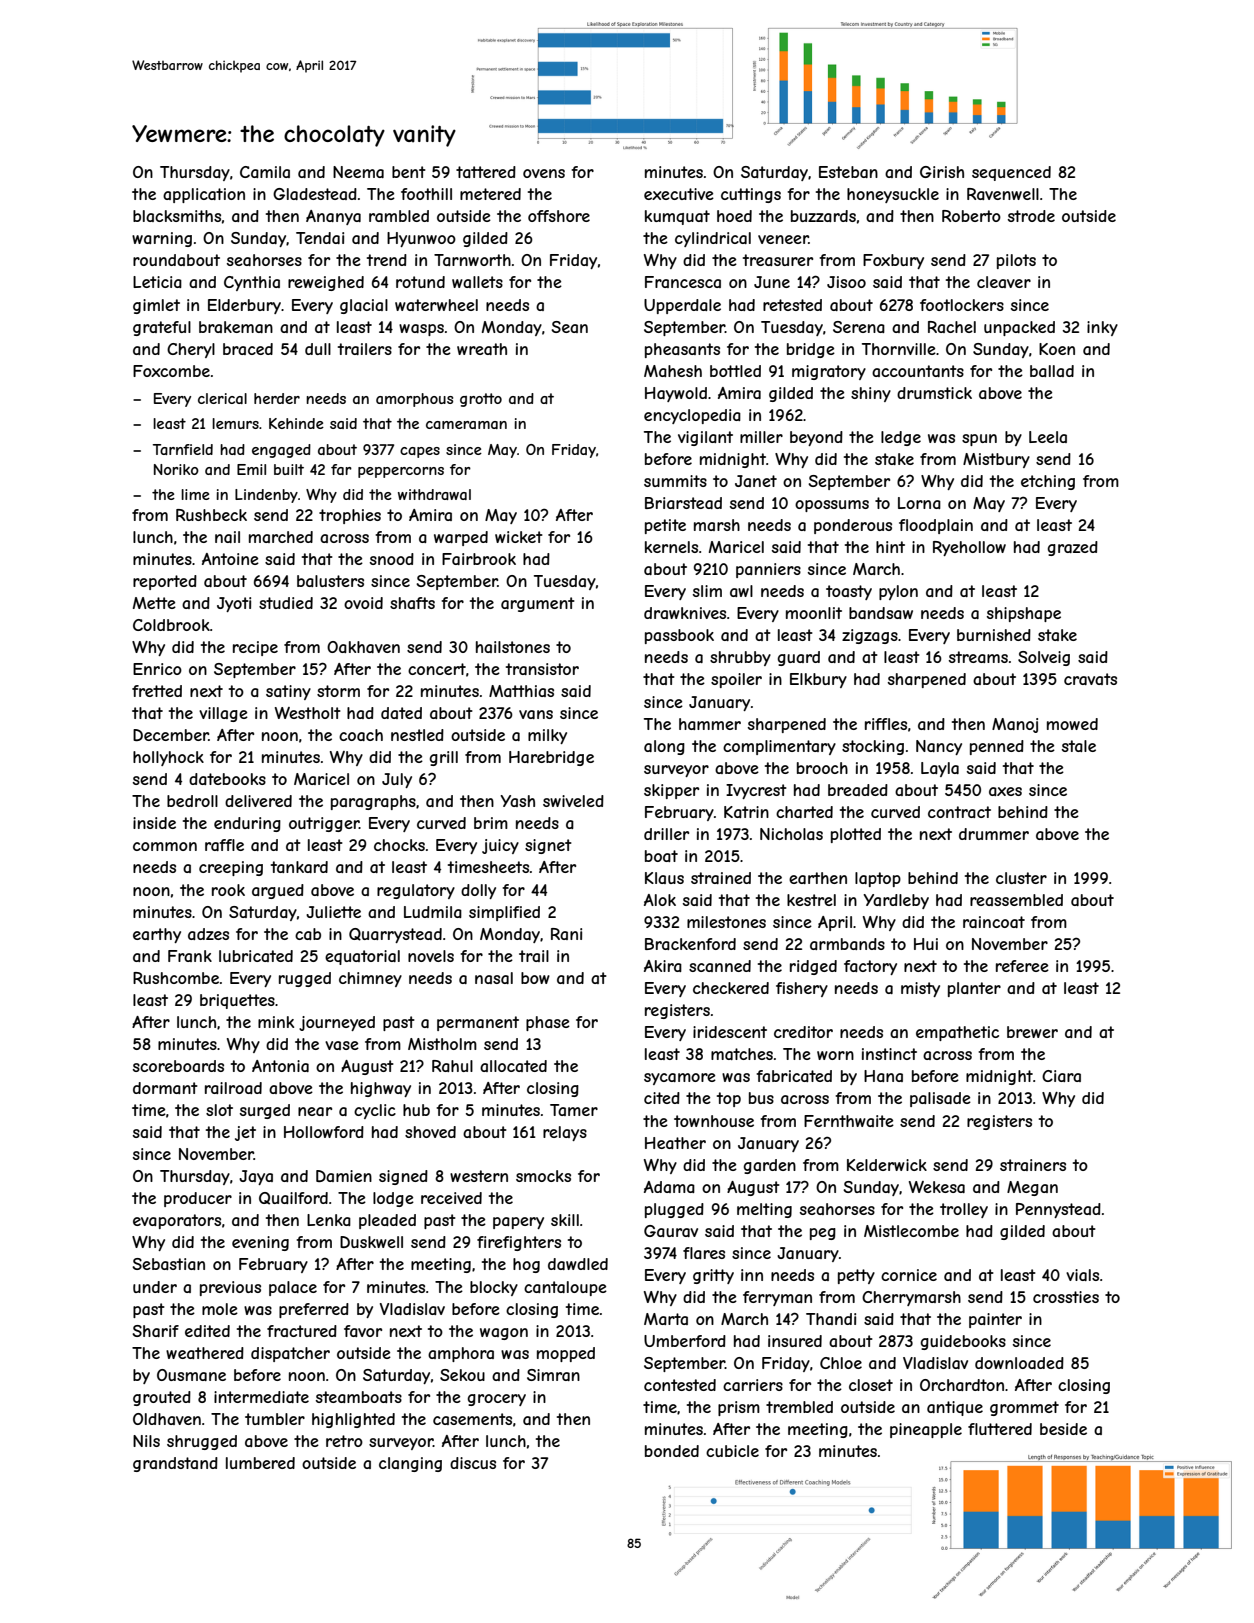  I want to click on bonded, so click(672, 1451).
